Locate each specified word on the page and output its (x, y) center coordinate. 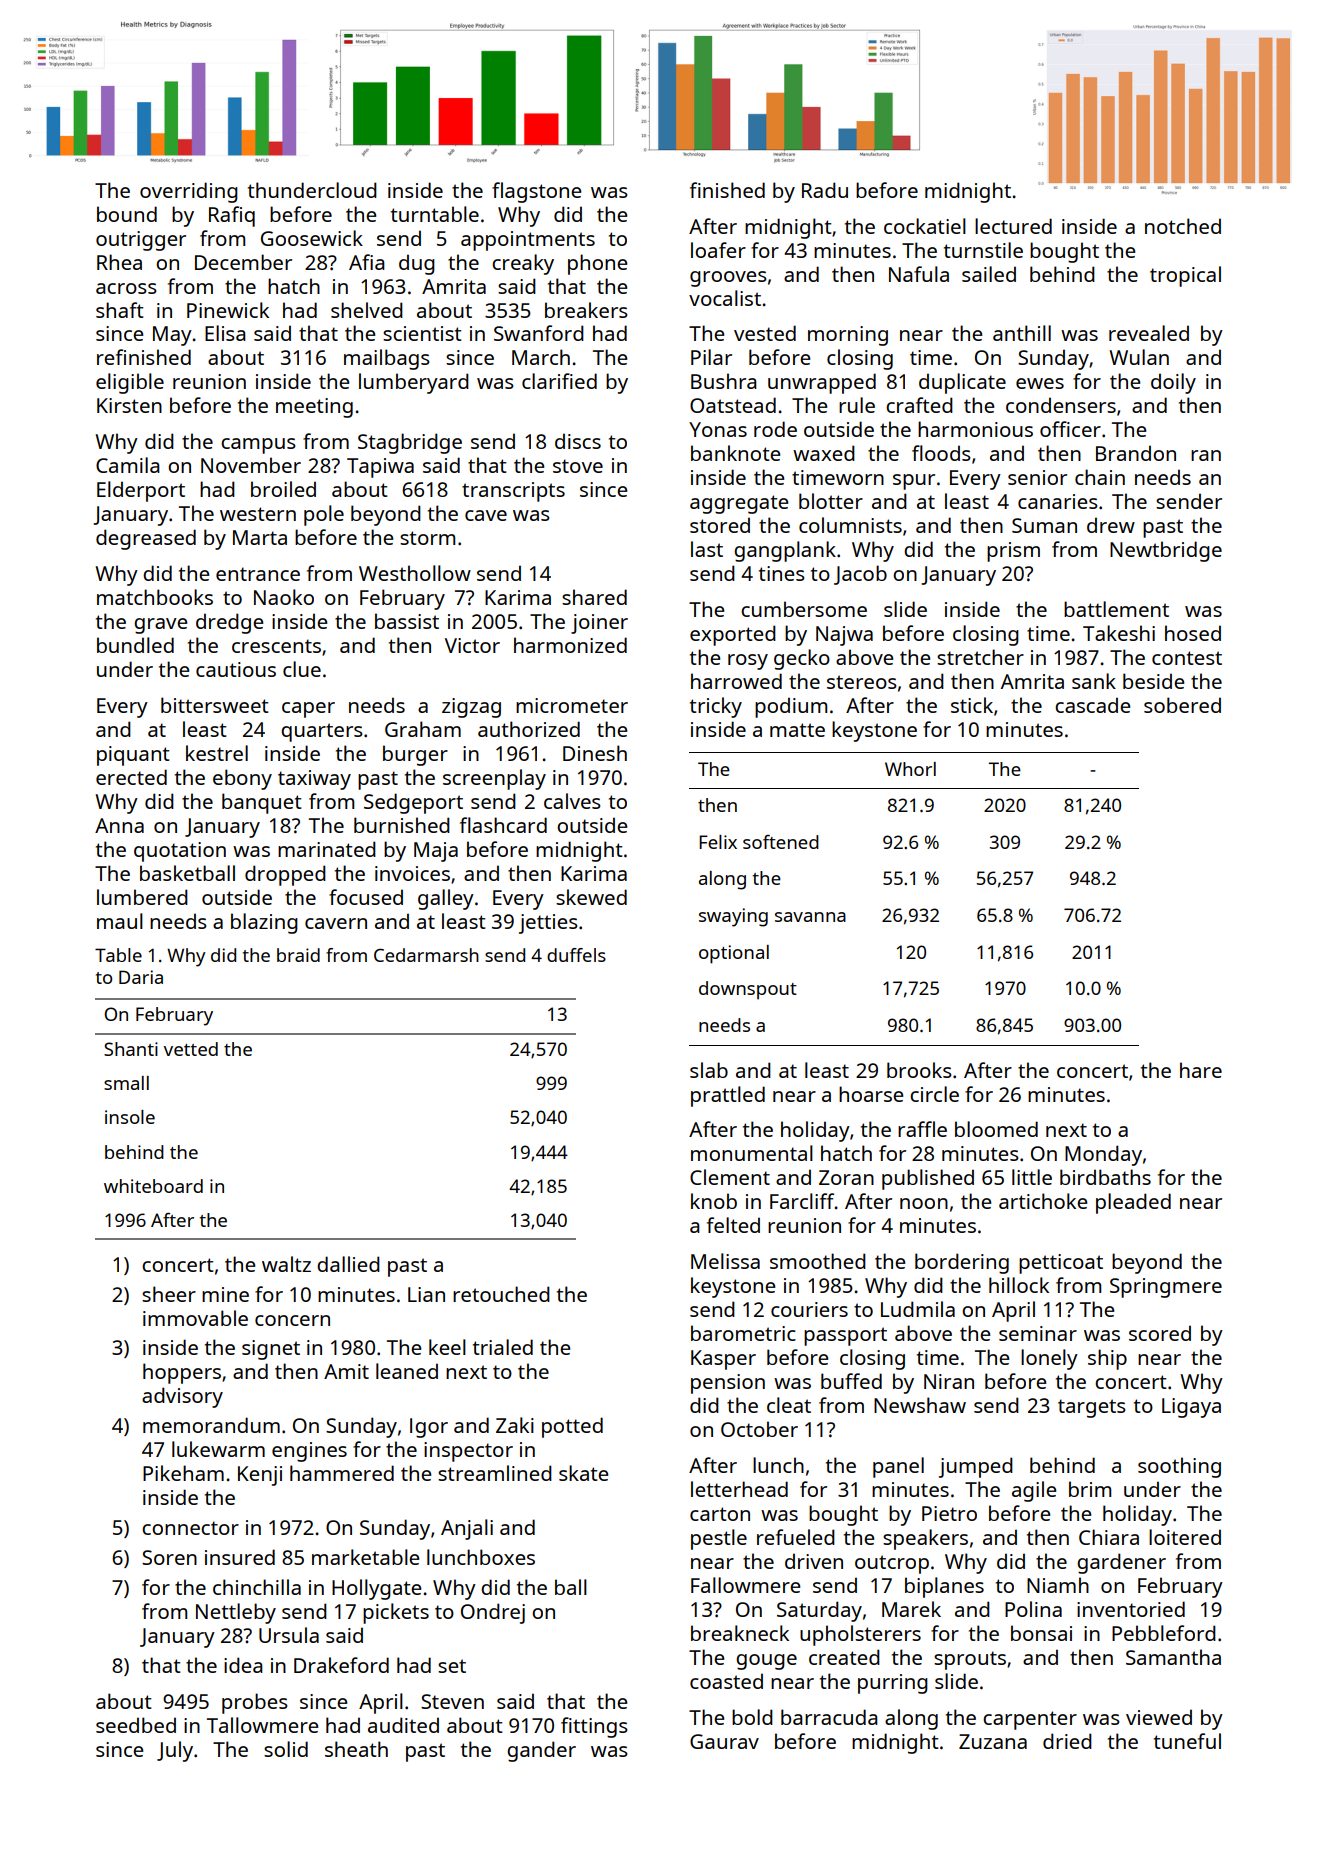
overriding (189, 192)
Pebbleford (1164, 1633)
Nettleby (236, 1613)
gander (541, 1751)
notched (1183, 226)
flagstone (536, 192)
